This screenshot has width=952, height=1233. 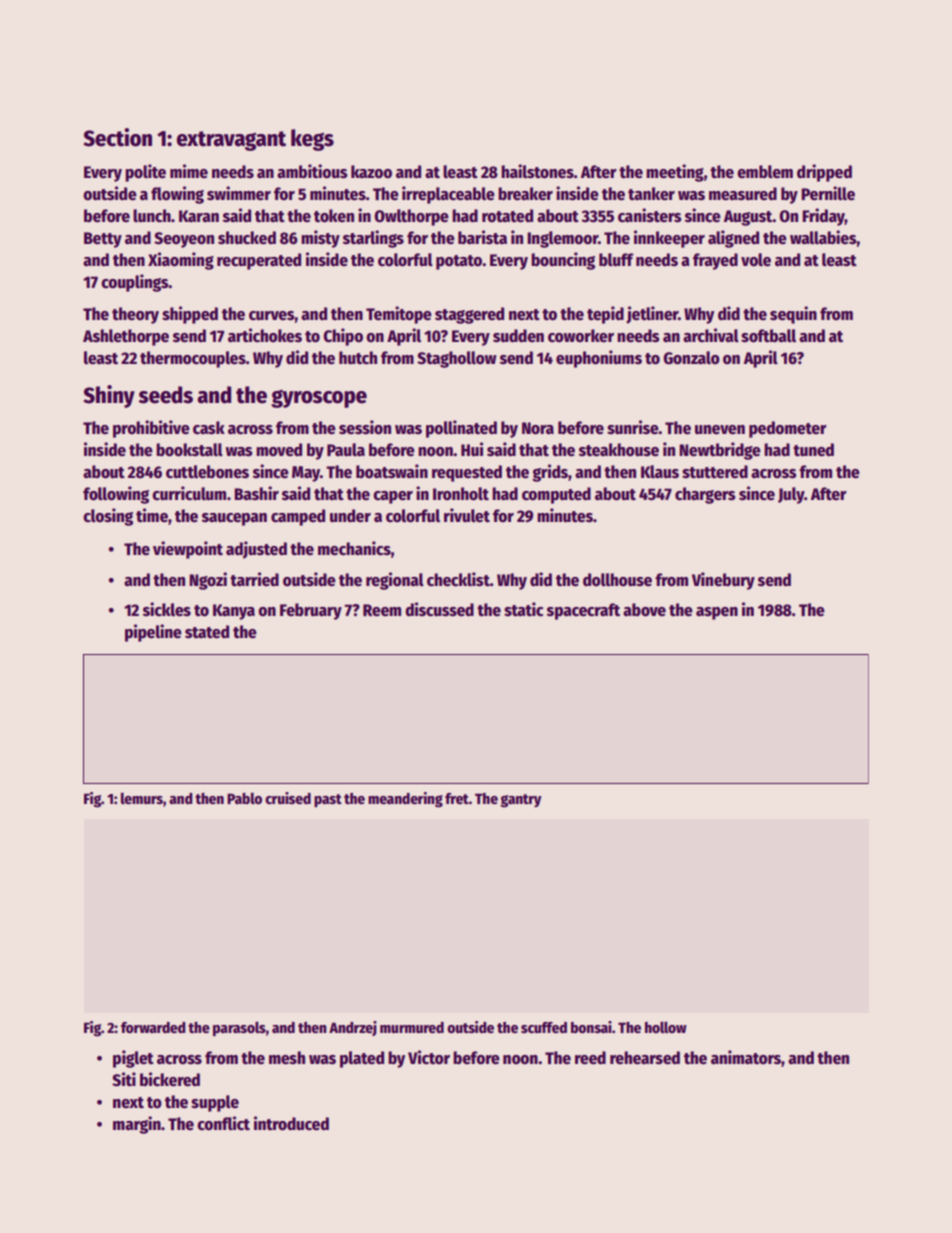 I want to click on Section, so click(x=117, y=137).
